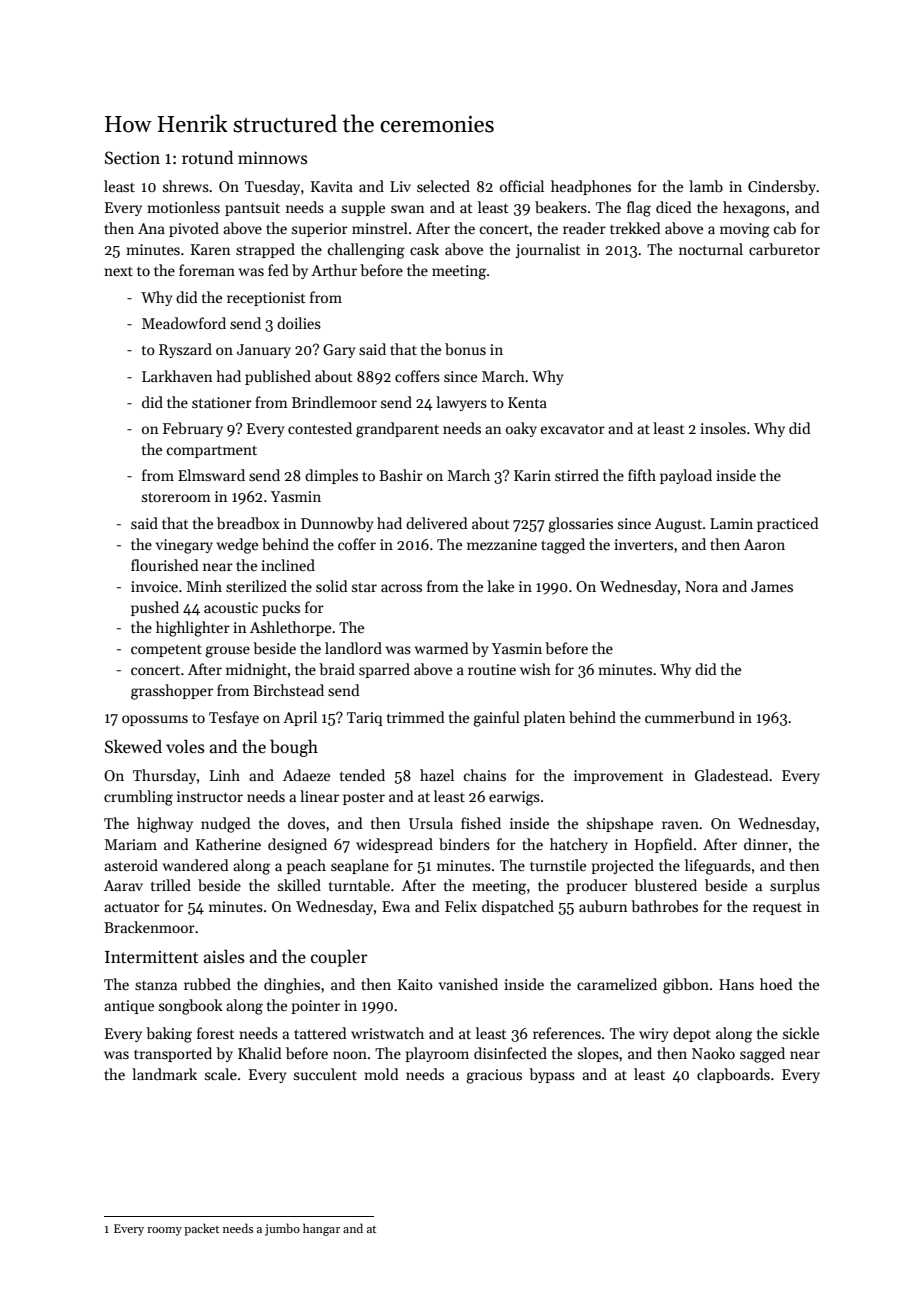  I want to click on official, so click(522, 186).
